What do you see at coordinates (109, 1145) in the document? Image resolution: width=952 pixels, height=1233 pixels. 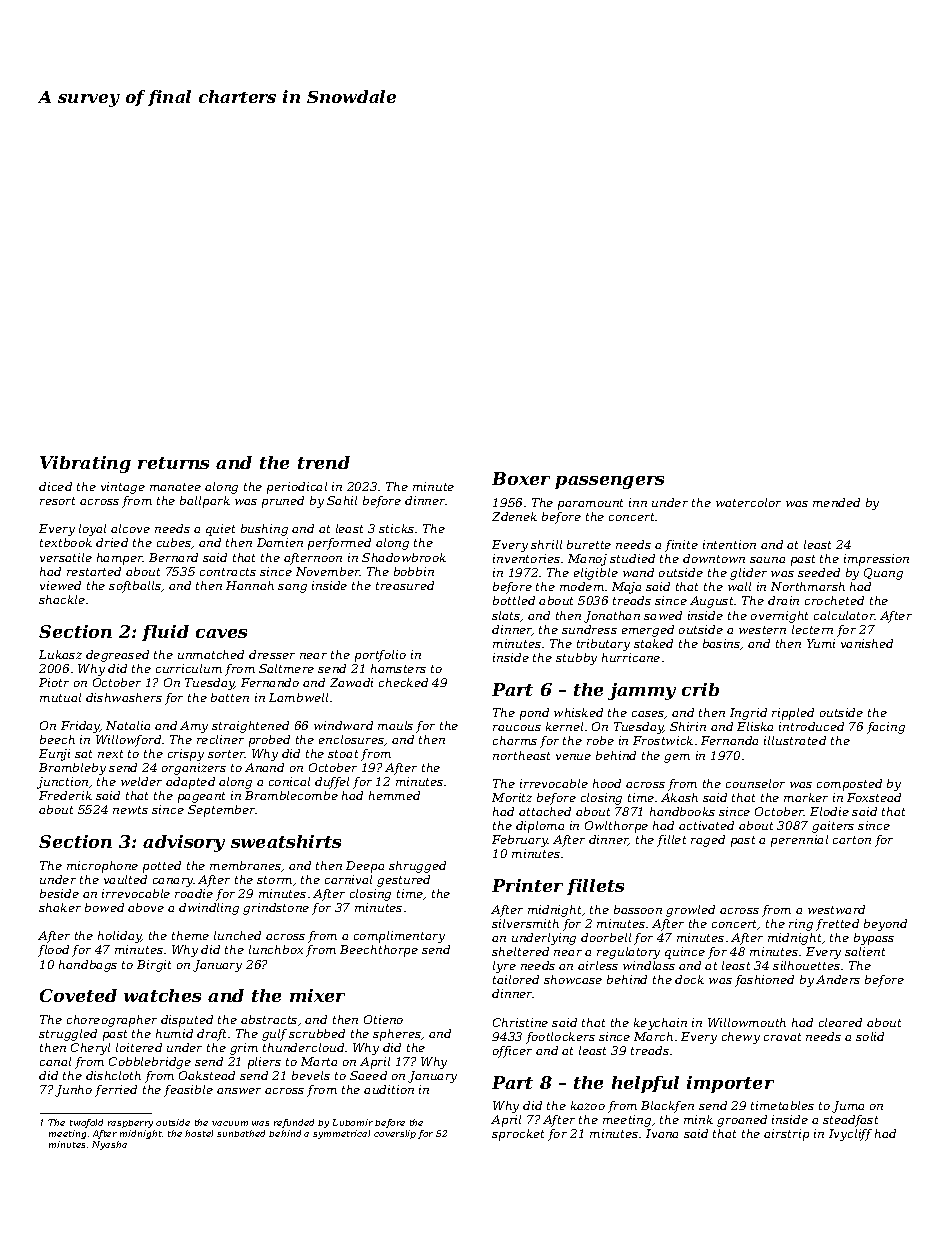 I see `Nyasha` at bounding box center [109, 1145].
